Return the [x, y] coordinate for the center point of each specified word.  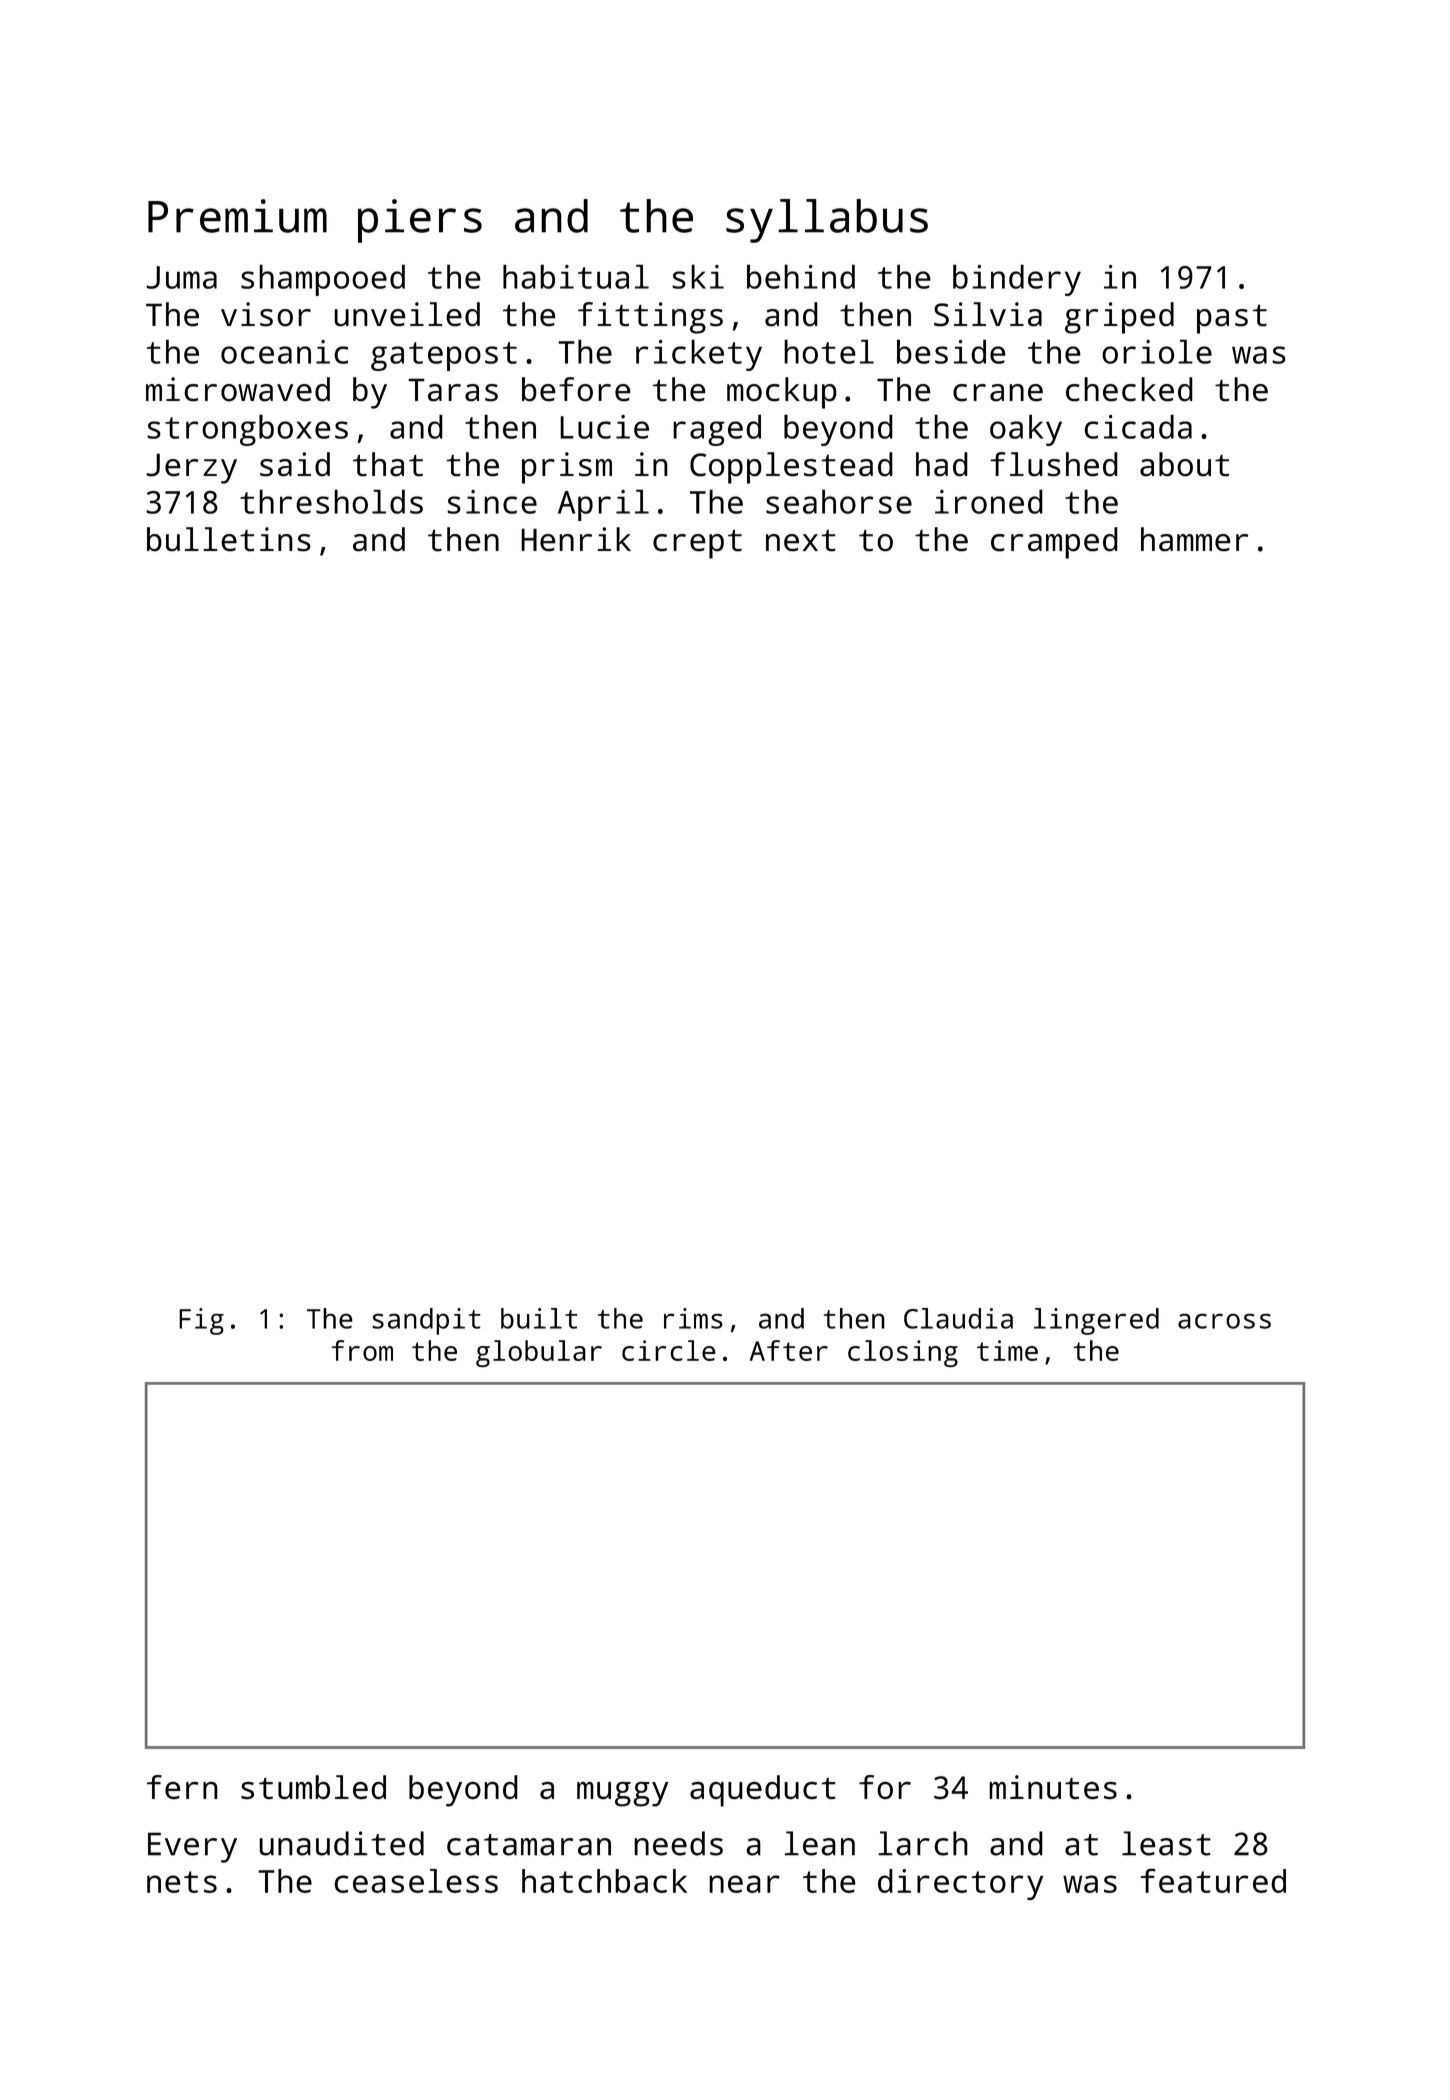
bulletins [229, 539]
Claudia [958, 1318]
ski [698, 276]
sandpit [426, 1321]
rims [693, 1318]
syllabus [827, 221]
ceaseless [416, 1881]
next [801, 540]
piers [420, 221]
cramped [1054, 543]
